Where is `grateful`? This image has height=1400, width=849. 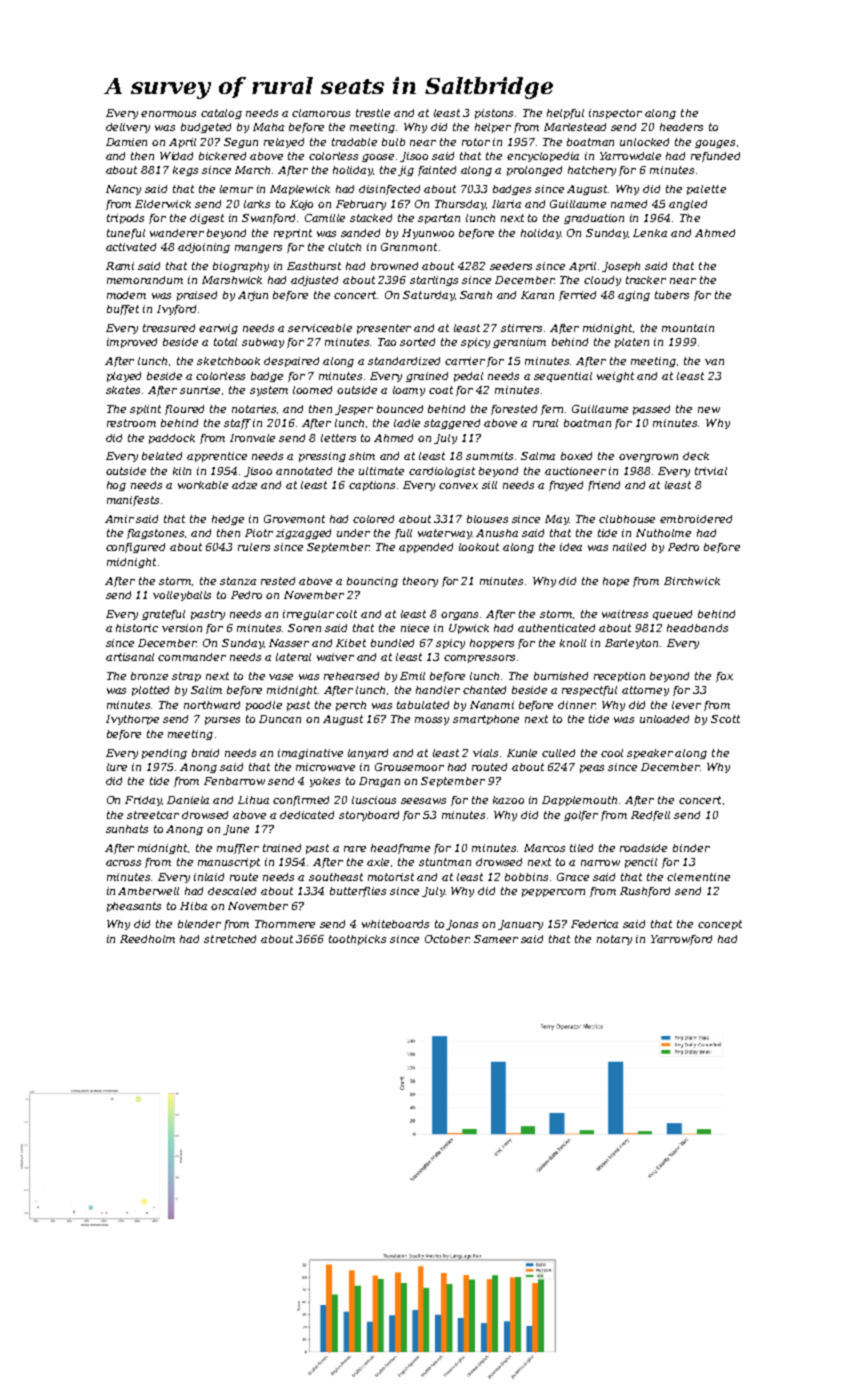 grateful is located at coordinates (163, 615).
